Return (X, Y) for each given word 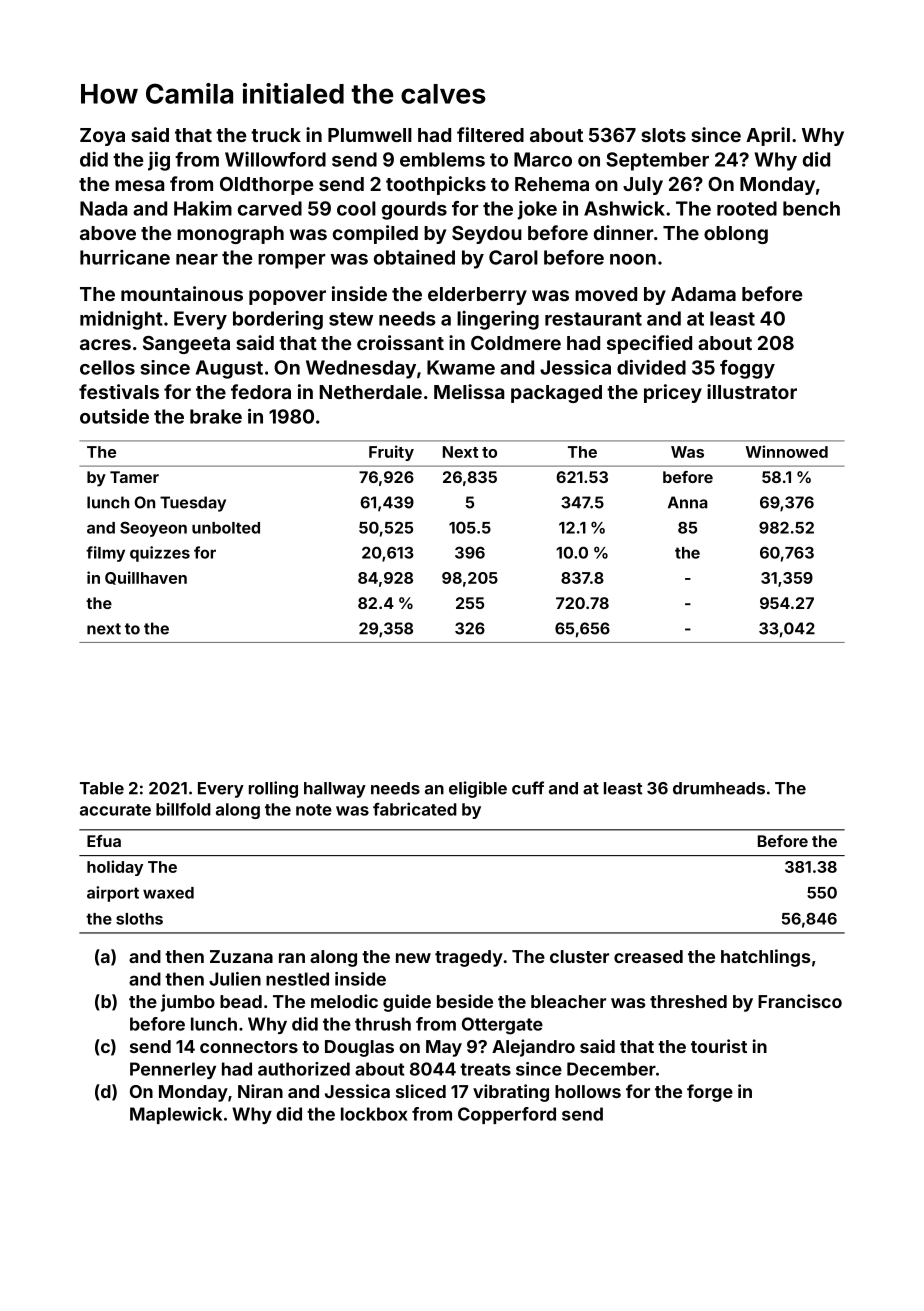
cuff (528, 788)
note (314, 810)
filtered (490, 134)
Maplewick (176, 1115)
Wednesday (361, 369)
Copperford (507, 1115)
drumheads (719, 788)
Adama (703, 294)
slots (663, 135)
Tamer (134, 477)
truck (276, 135)
